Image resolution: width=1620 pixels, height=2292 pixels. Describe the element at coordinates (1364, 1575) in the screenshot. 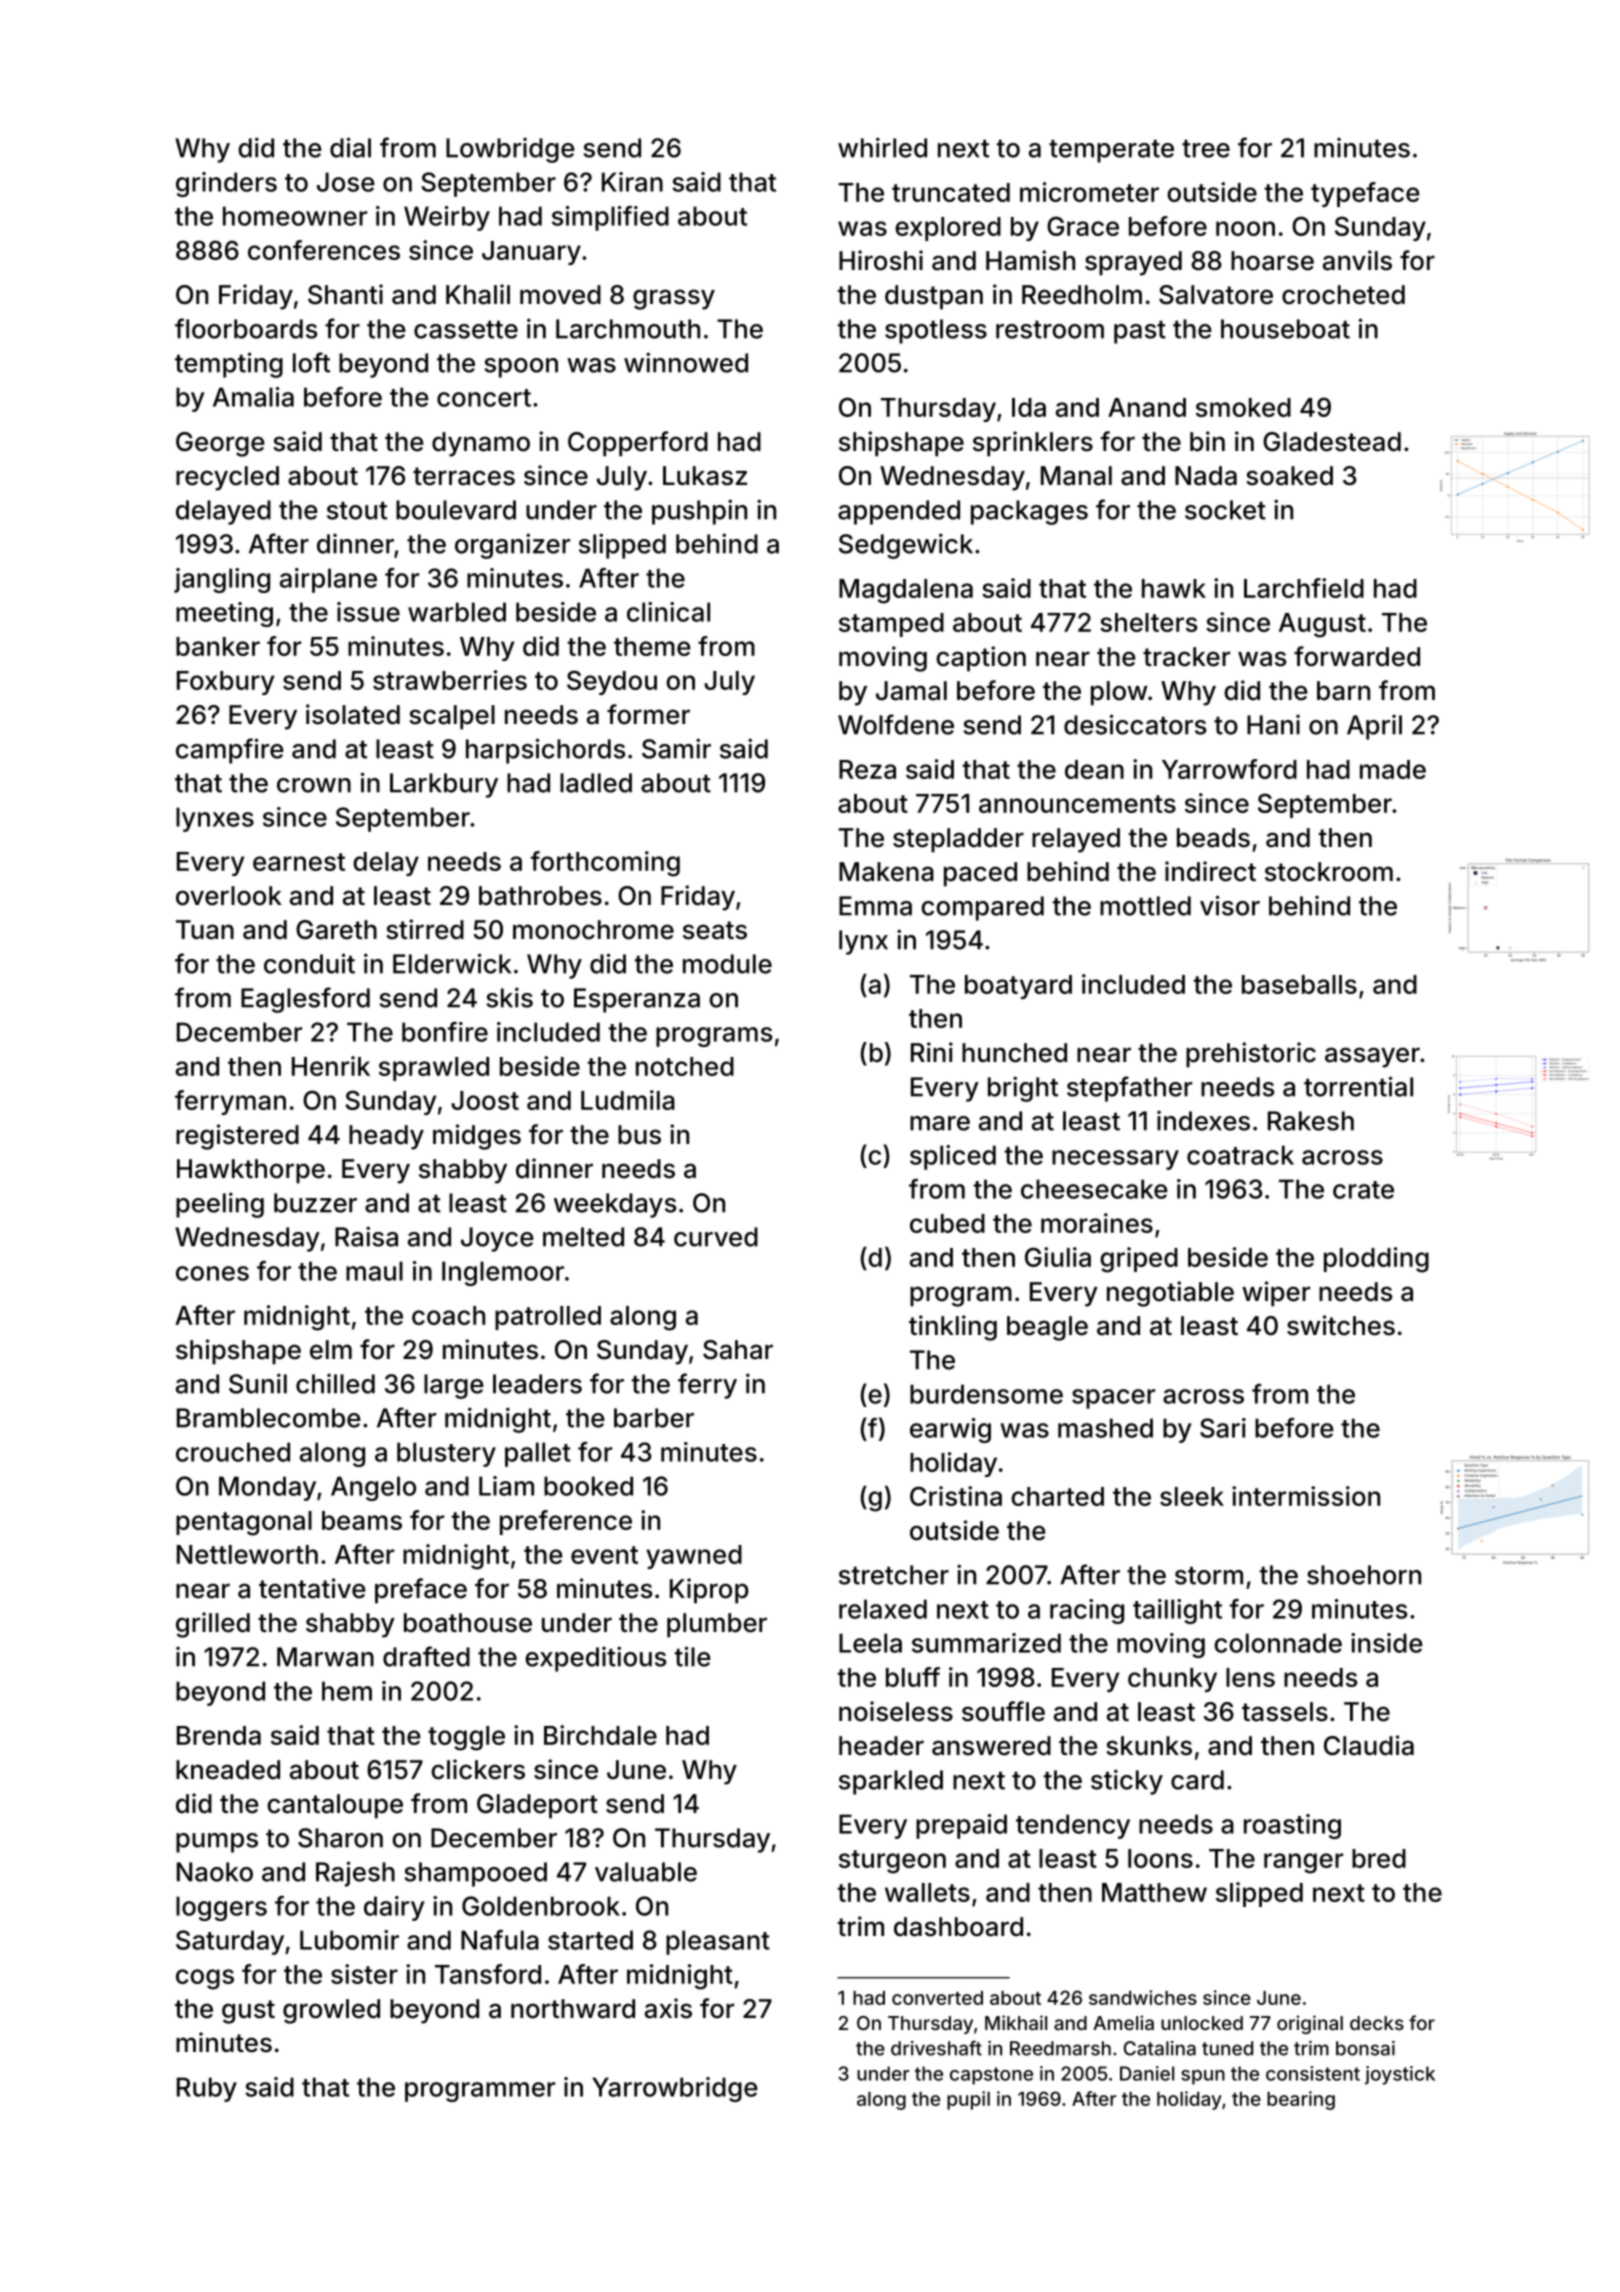

I see `shoehorn` at that location.
